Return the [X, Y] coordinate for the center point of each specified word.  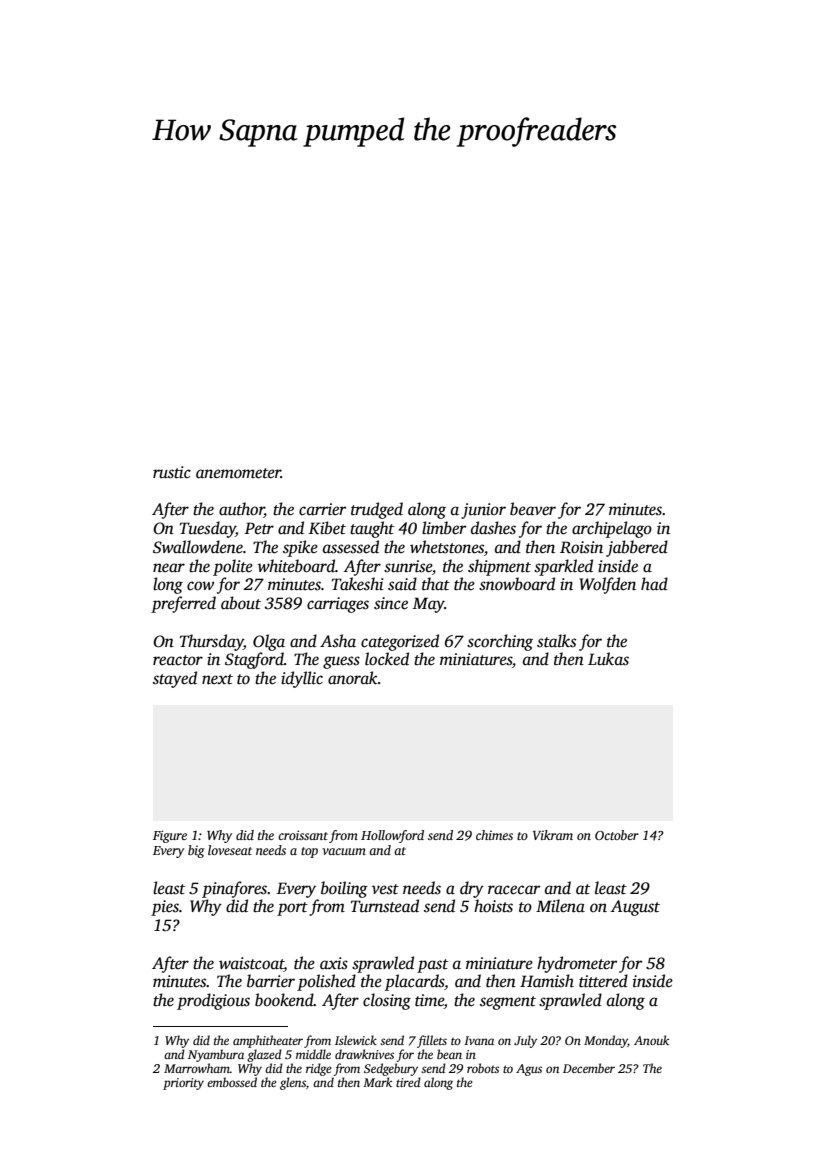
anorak [353, 677]
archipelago [612, 529]
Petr [259, 528]
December [589, 1068]
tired [408, 1082]
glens [293, 1083]
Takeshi [358, 584]
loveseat [230, 850]
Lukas [608, 659]
